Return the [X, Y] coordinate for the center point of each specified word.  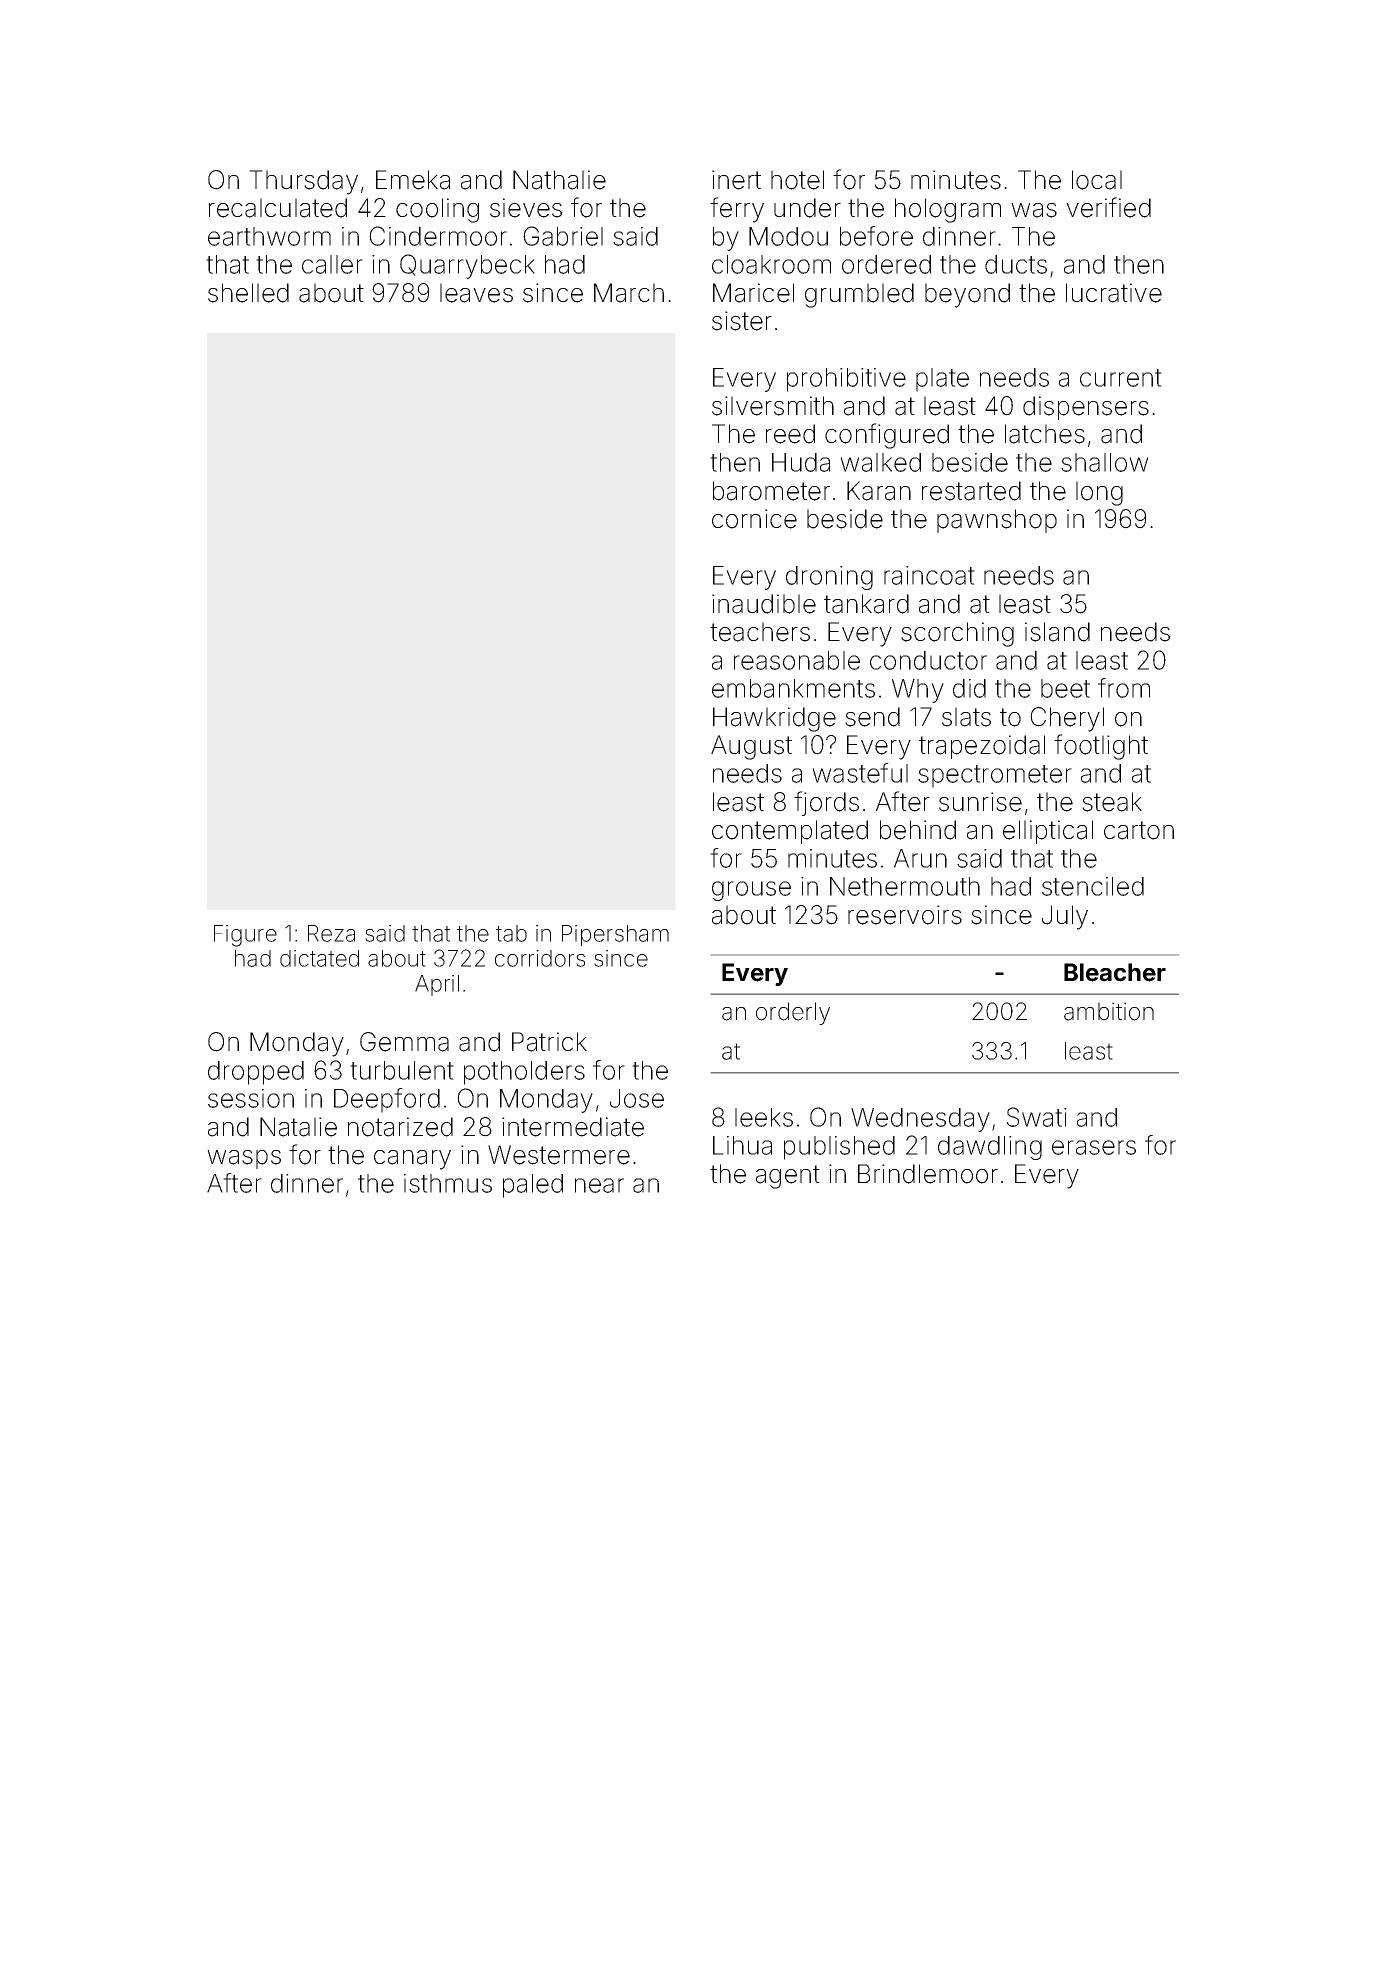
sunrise [980, 802]
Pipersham [615, 935]
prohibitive [846, 380]
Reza [331, 933]
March [629, 293]
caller [332, 264]
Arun [920, 858]
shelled [248, 293]
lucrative [1114, 293]
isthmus [448, 1183]
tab [511, 933]
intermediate [573, 1127]
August [751, 747]
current [1121, 378]
